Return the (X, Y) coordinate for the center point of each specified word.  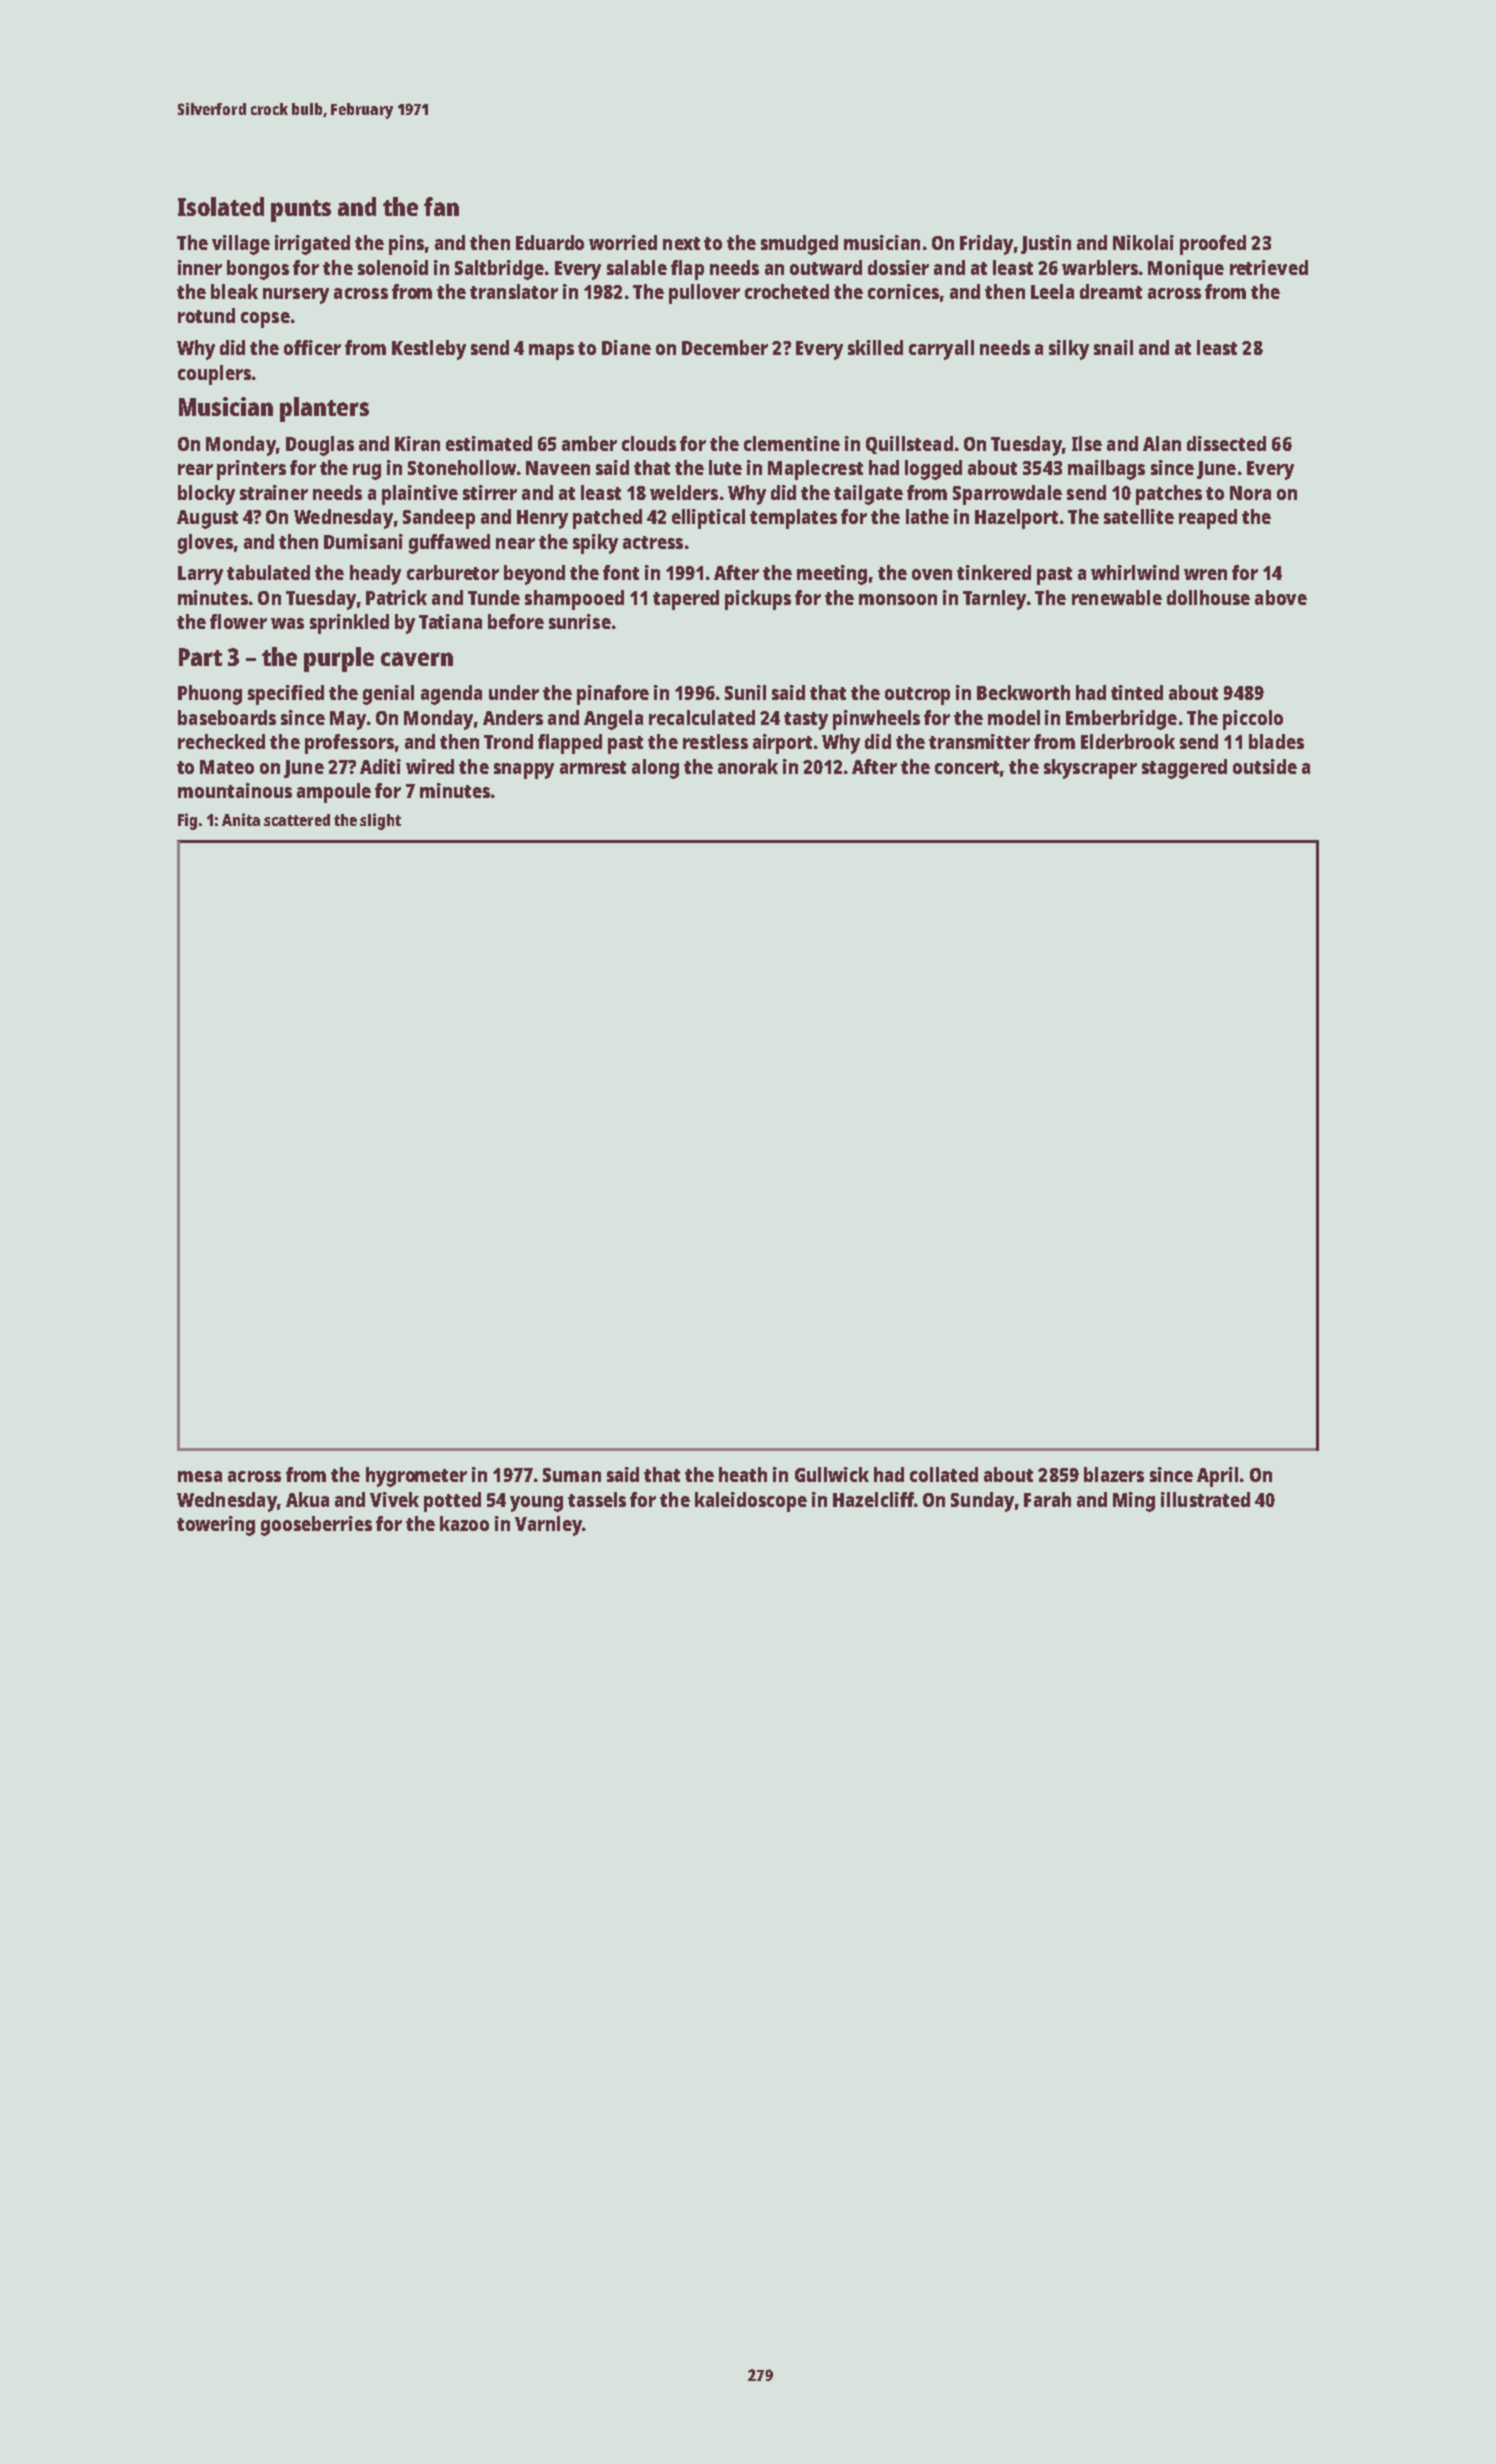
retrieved (1269, 267)
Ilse (1087, 443)
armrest (593, 767)
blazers (1114, 1474)
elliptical (708, 519)
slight (380, 821)
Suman (572, 1475)
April (1217, 1477)
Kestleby (429, 350)
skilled (875, 347)
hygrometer (416, 1477)
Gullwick (832, 1474)
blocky (206, 495)
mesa (200, 1476)
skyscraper (1090, 769)
